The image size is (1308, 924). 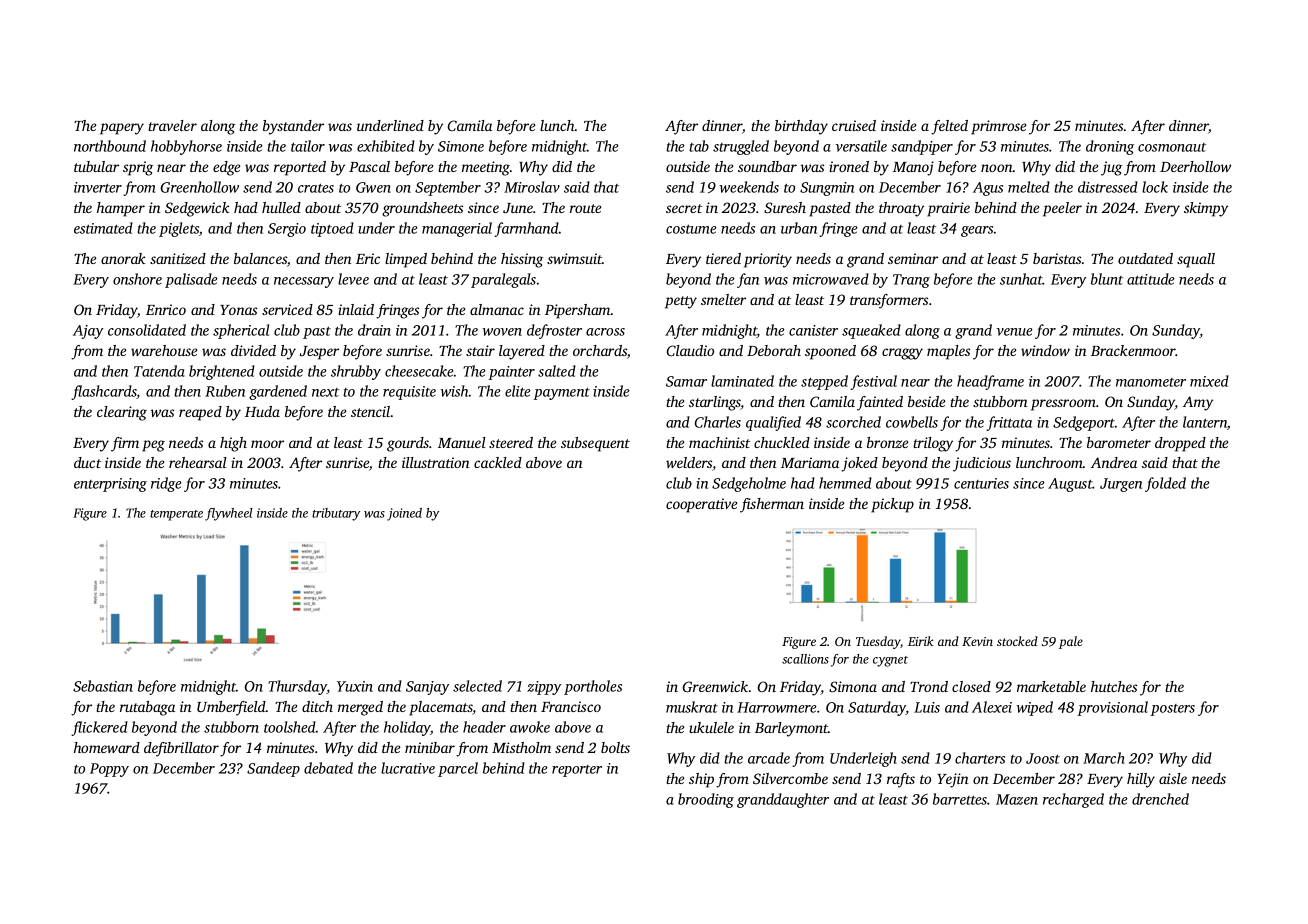 I want to click on hilly, so click(x=1141, y=780).
